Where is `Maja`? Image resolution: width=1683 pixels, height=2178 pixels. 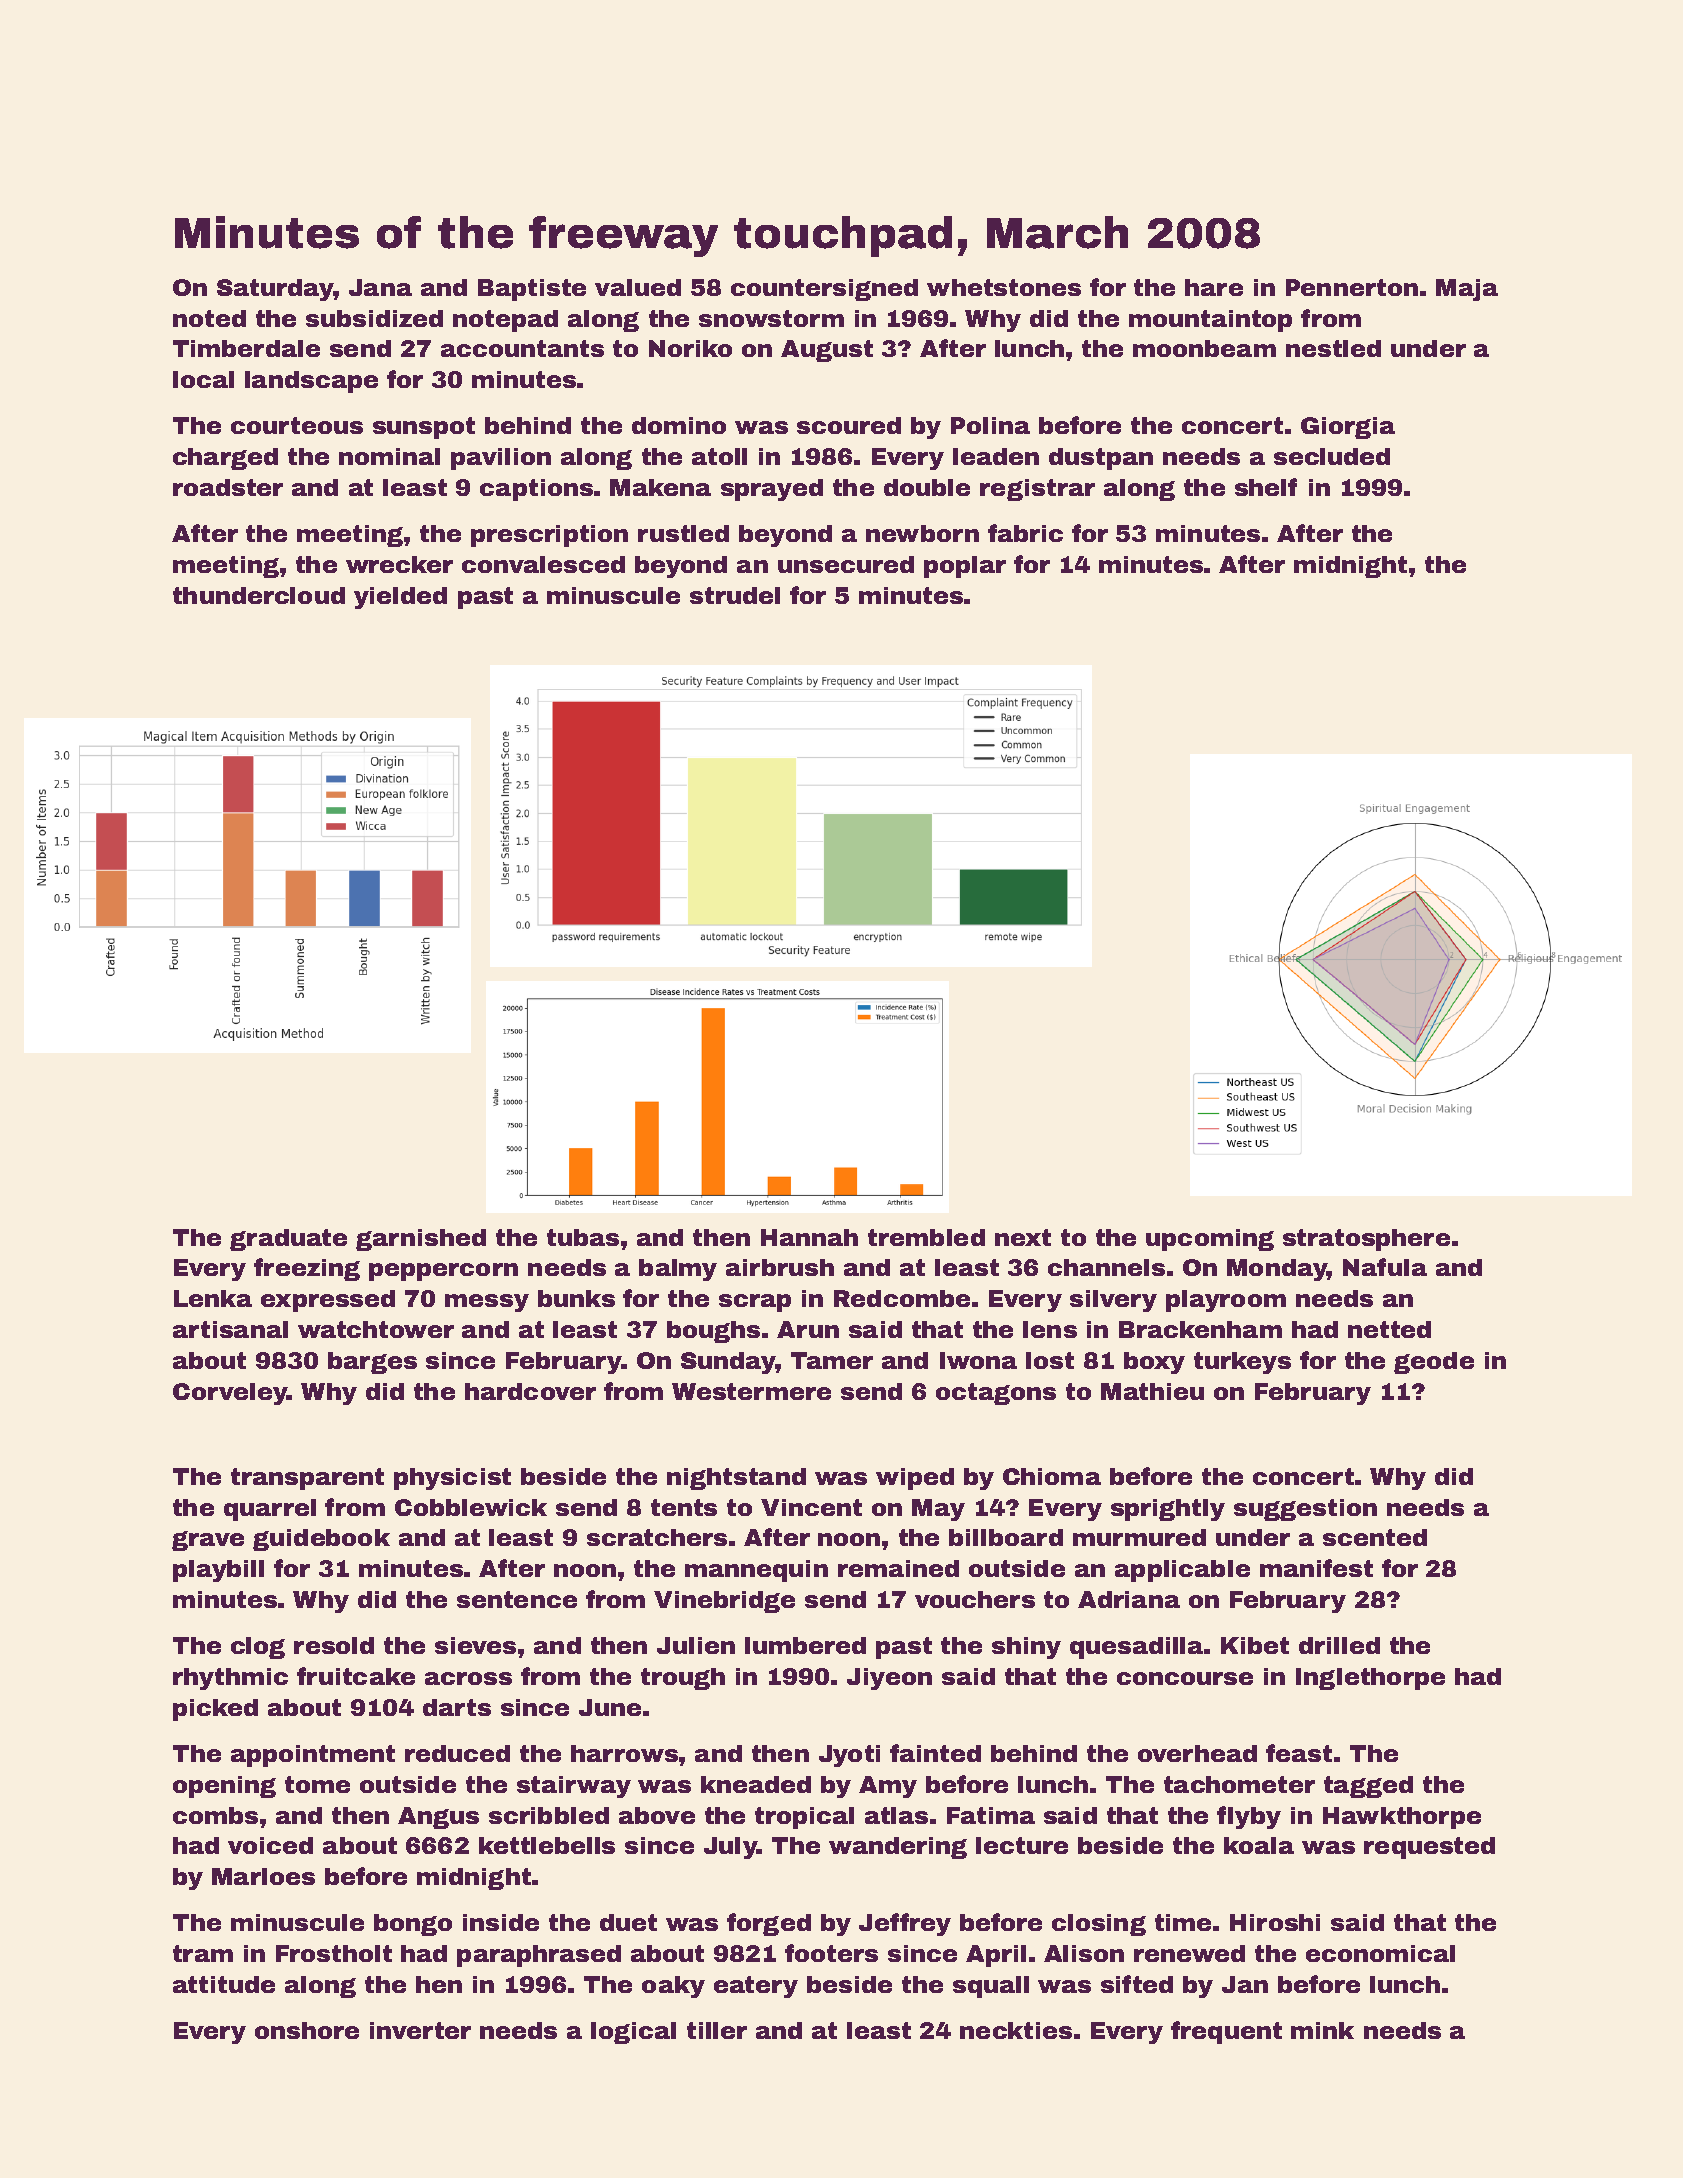 Maja is located at coordinates (1467, 290).
